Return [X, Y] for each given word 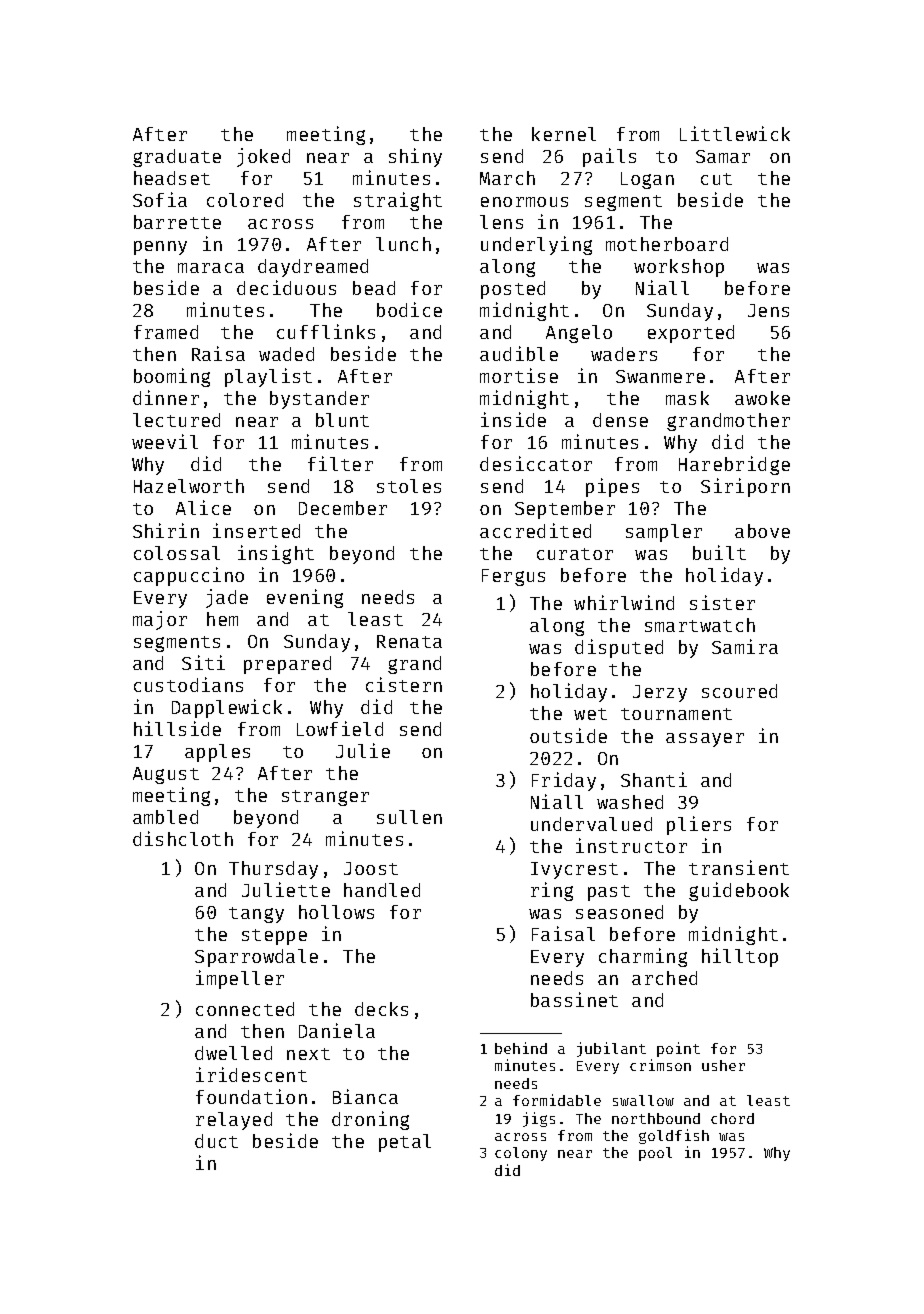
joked [263, 157]
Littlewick [735, 133]
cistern [404, 684]
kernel [564, 134]
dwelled [233, 1053]
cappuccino [189, 576]
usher [723, 1065]
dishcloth [183, 838]
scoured [739, 691]
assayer [705, 740]
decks [381, 1009]
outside [568, 735]
